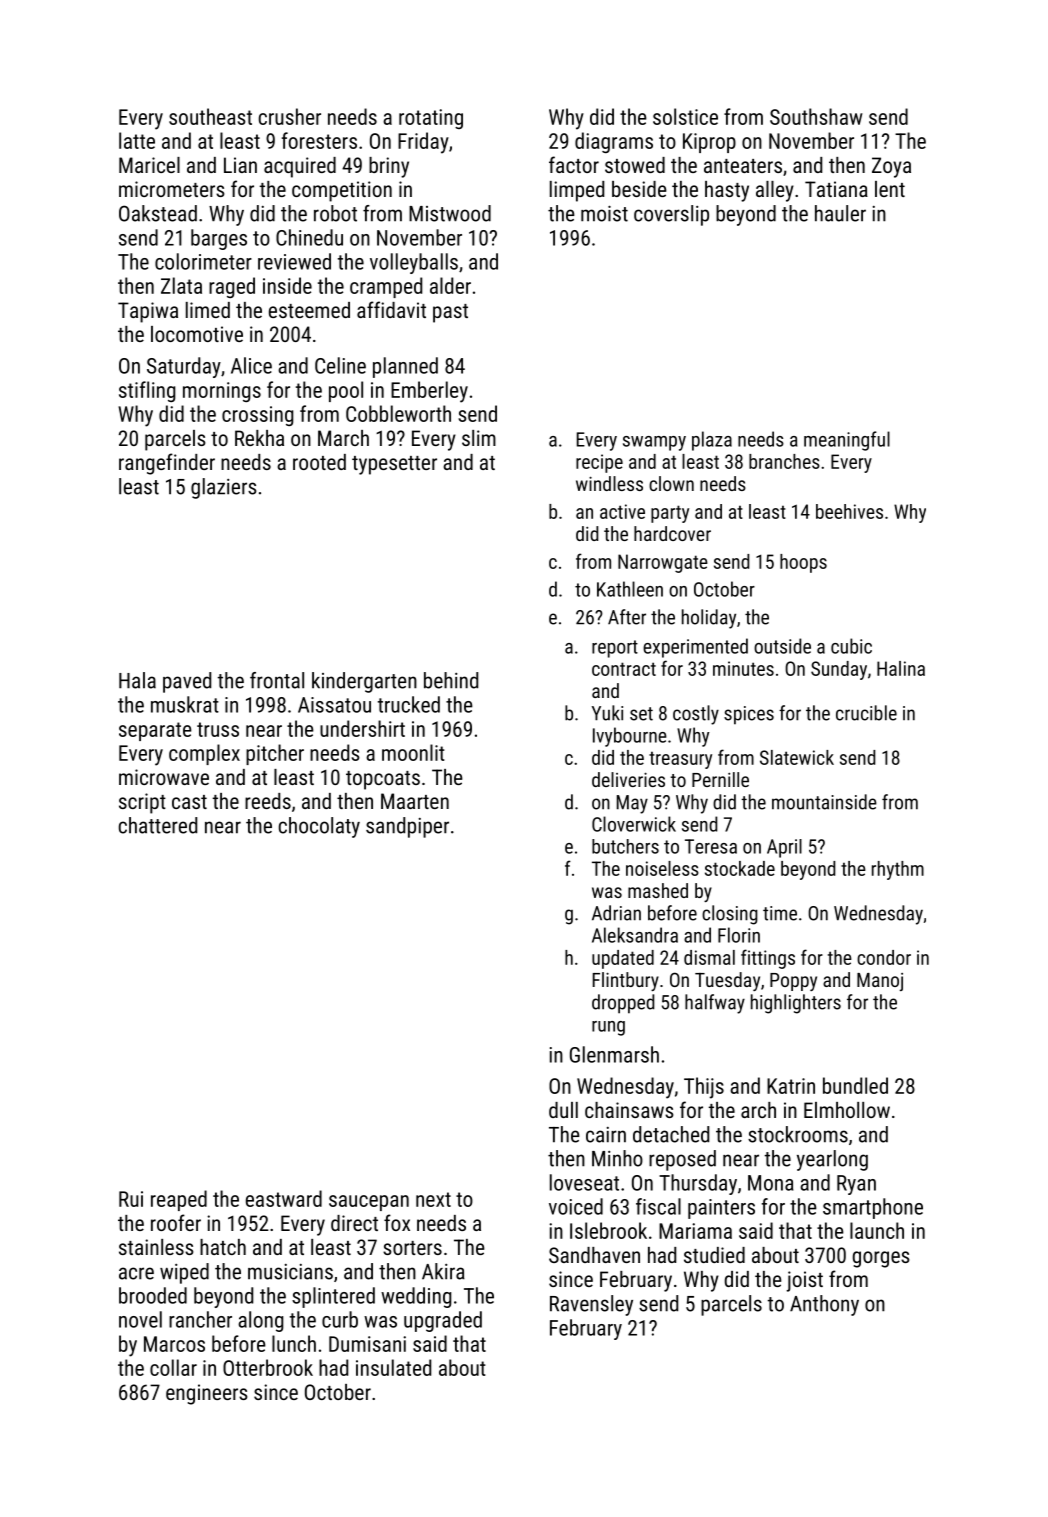 Image resolution: width=1048 pixels, height=1517 pixels. What do you see at coordinates (158, 825) in the page?
I see `chattered` at bounding box center [158, 825].
